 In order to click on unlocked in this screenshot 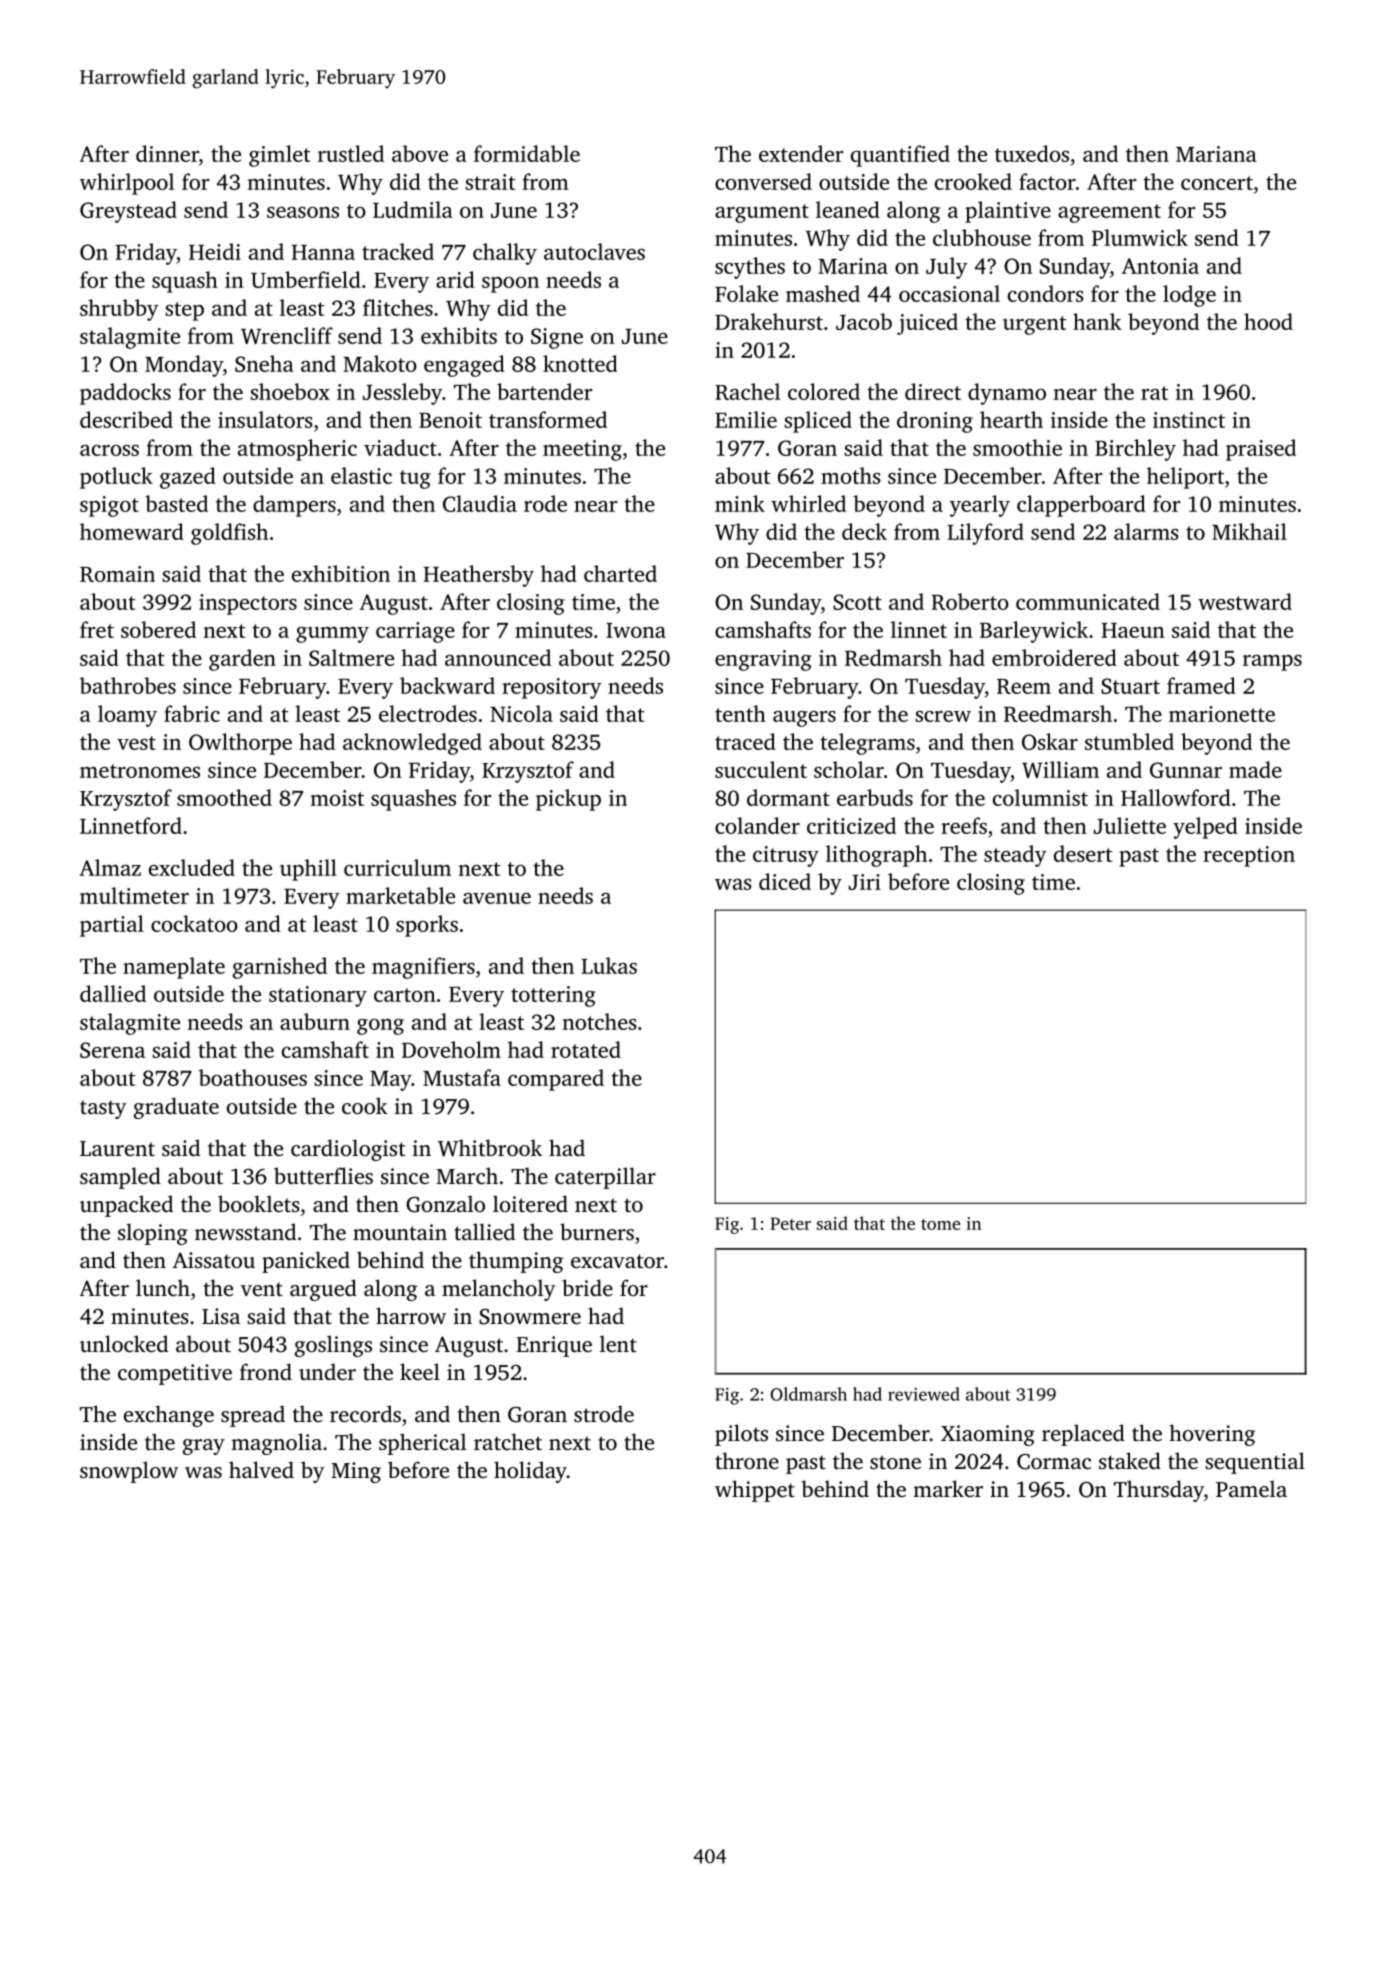, I will do `click(124, 1343)`.
